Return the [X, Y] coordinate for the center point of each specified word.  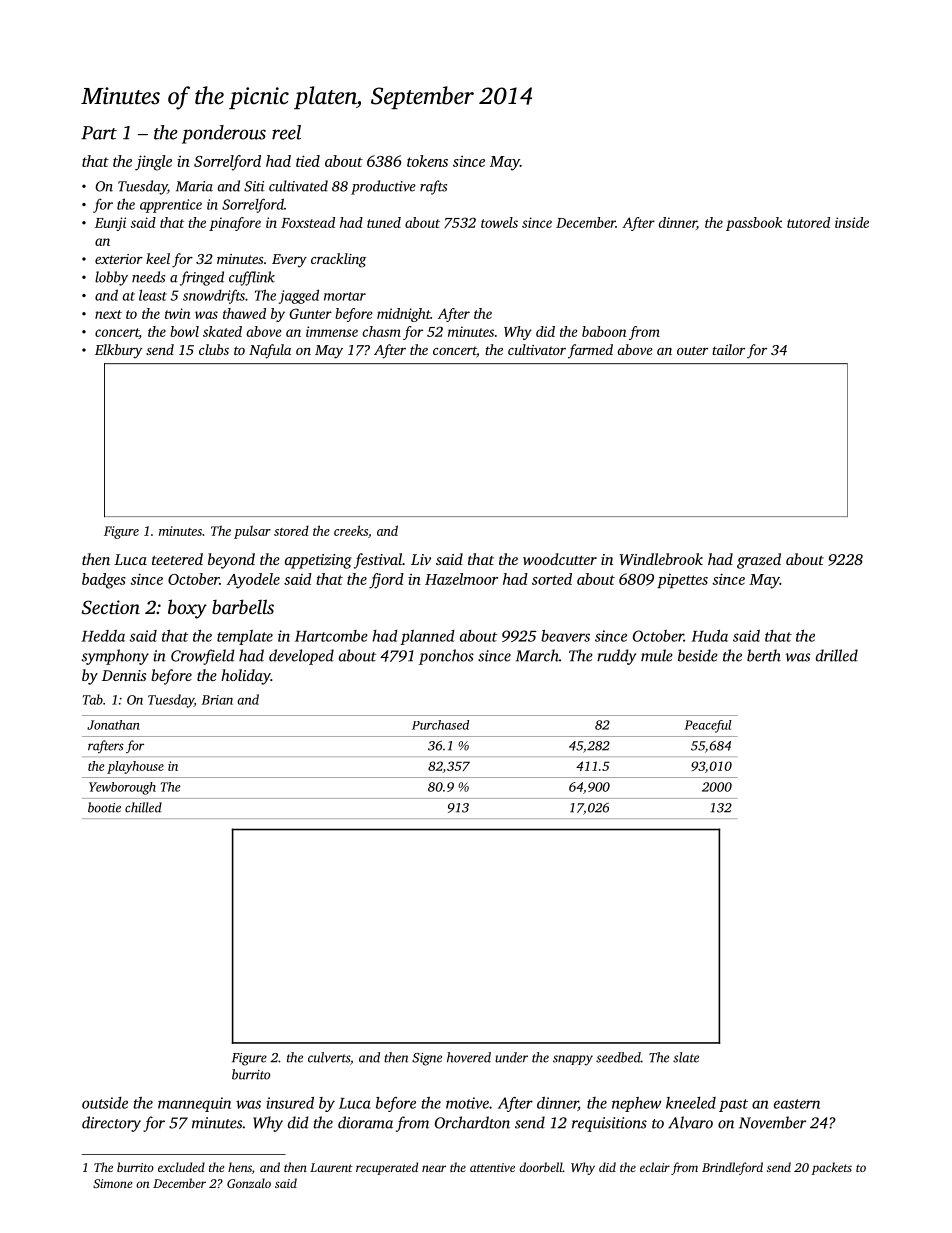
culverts [329, 1057]
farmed [590, 351]
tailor [728, 349]
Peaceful [708, 726]
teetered [177, 559]
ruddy [616, 657]
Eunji [110, 224]
